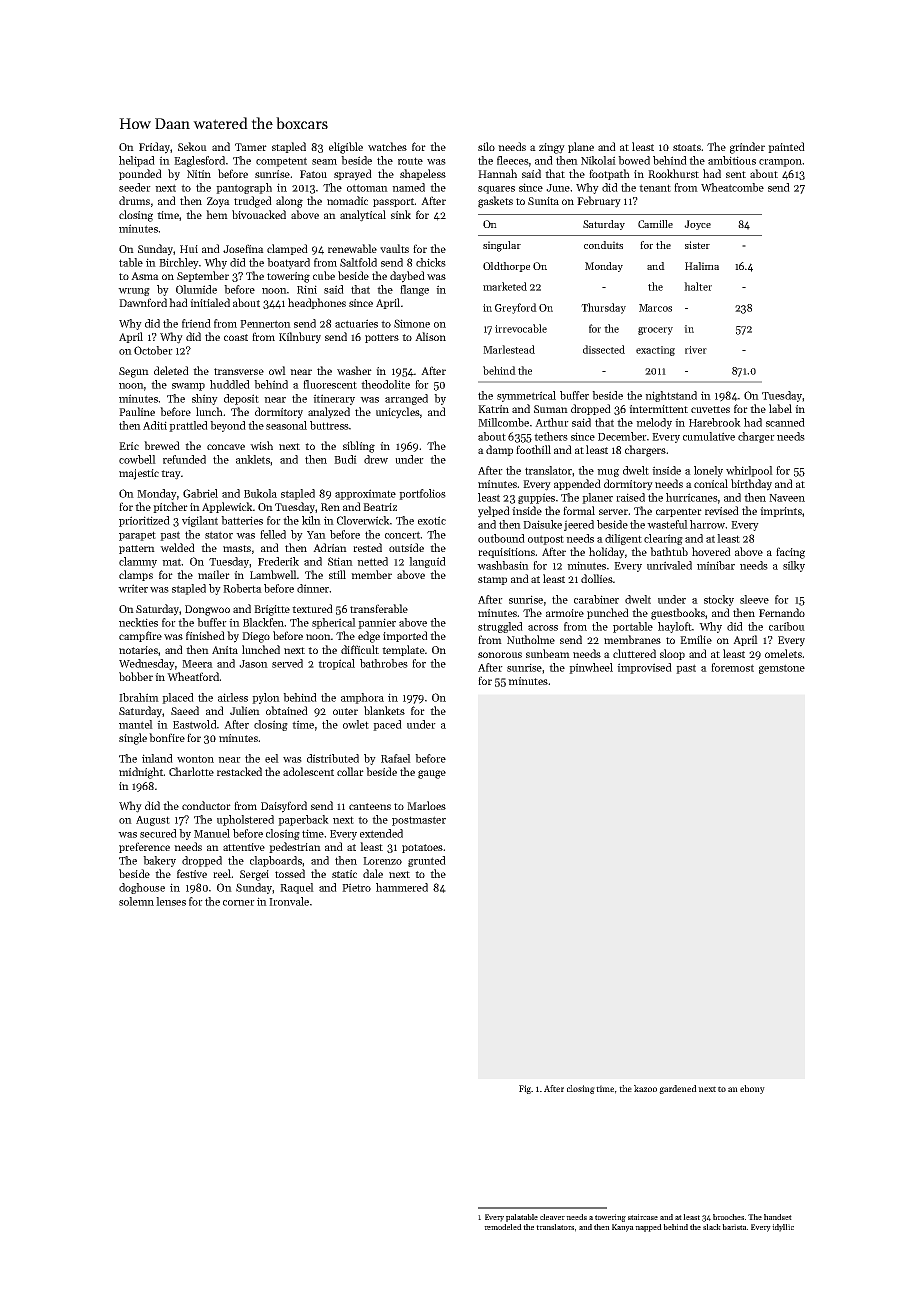 This image has height=1308, width=924. I want to click on batteries, so click(242, 520).
